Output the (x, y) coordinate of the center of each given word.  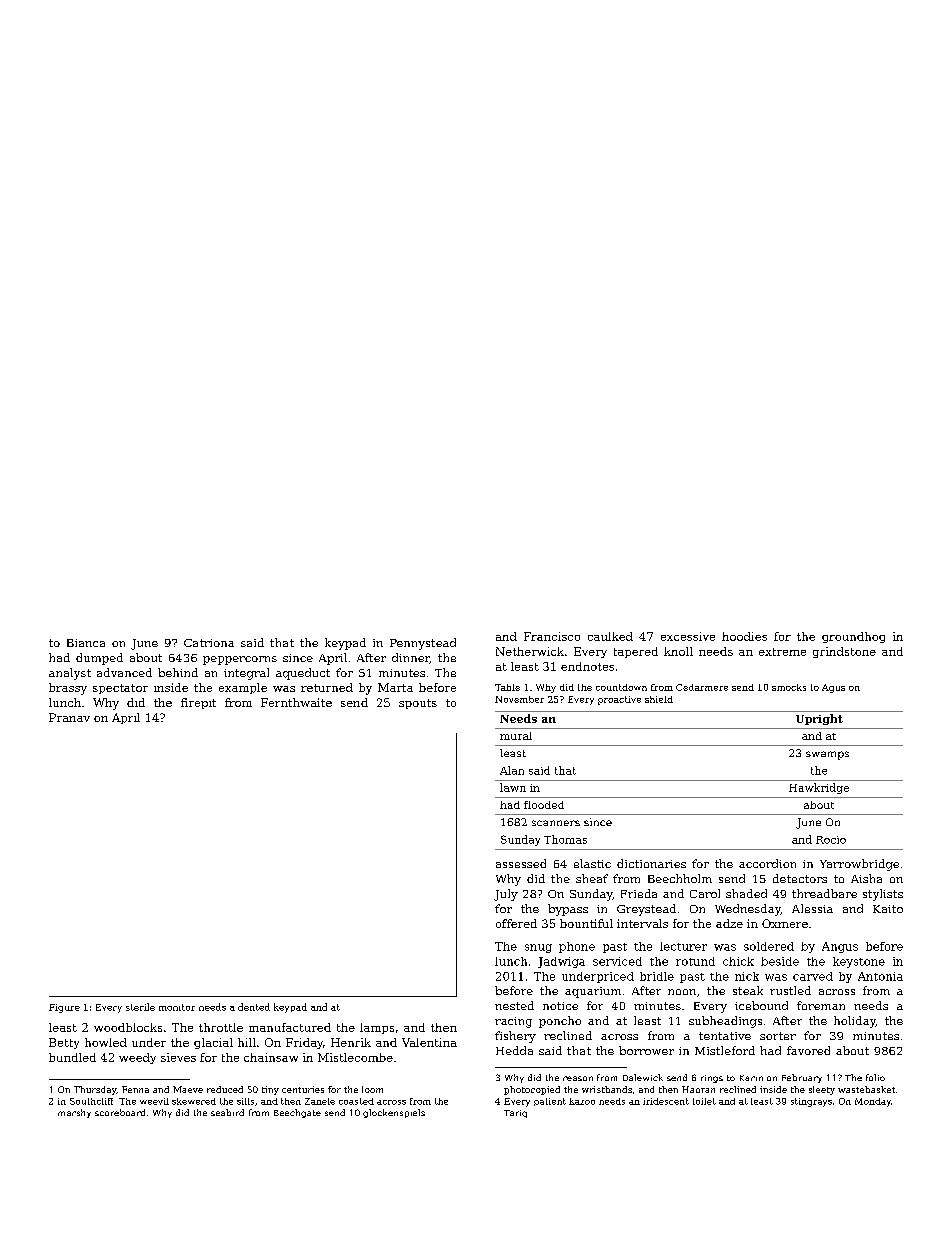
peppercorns (240, 660)
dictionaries (651, 863)
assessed (521, 863)
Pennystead (423, 644)
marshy (74, 1113)
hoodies (744, 636)
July (506, 895)
